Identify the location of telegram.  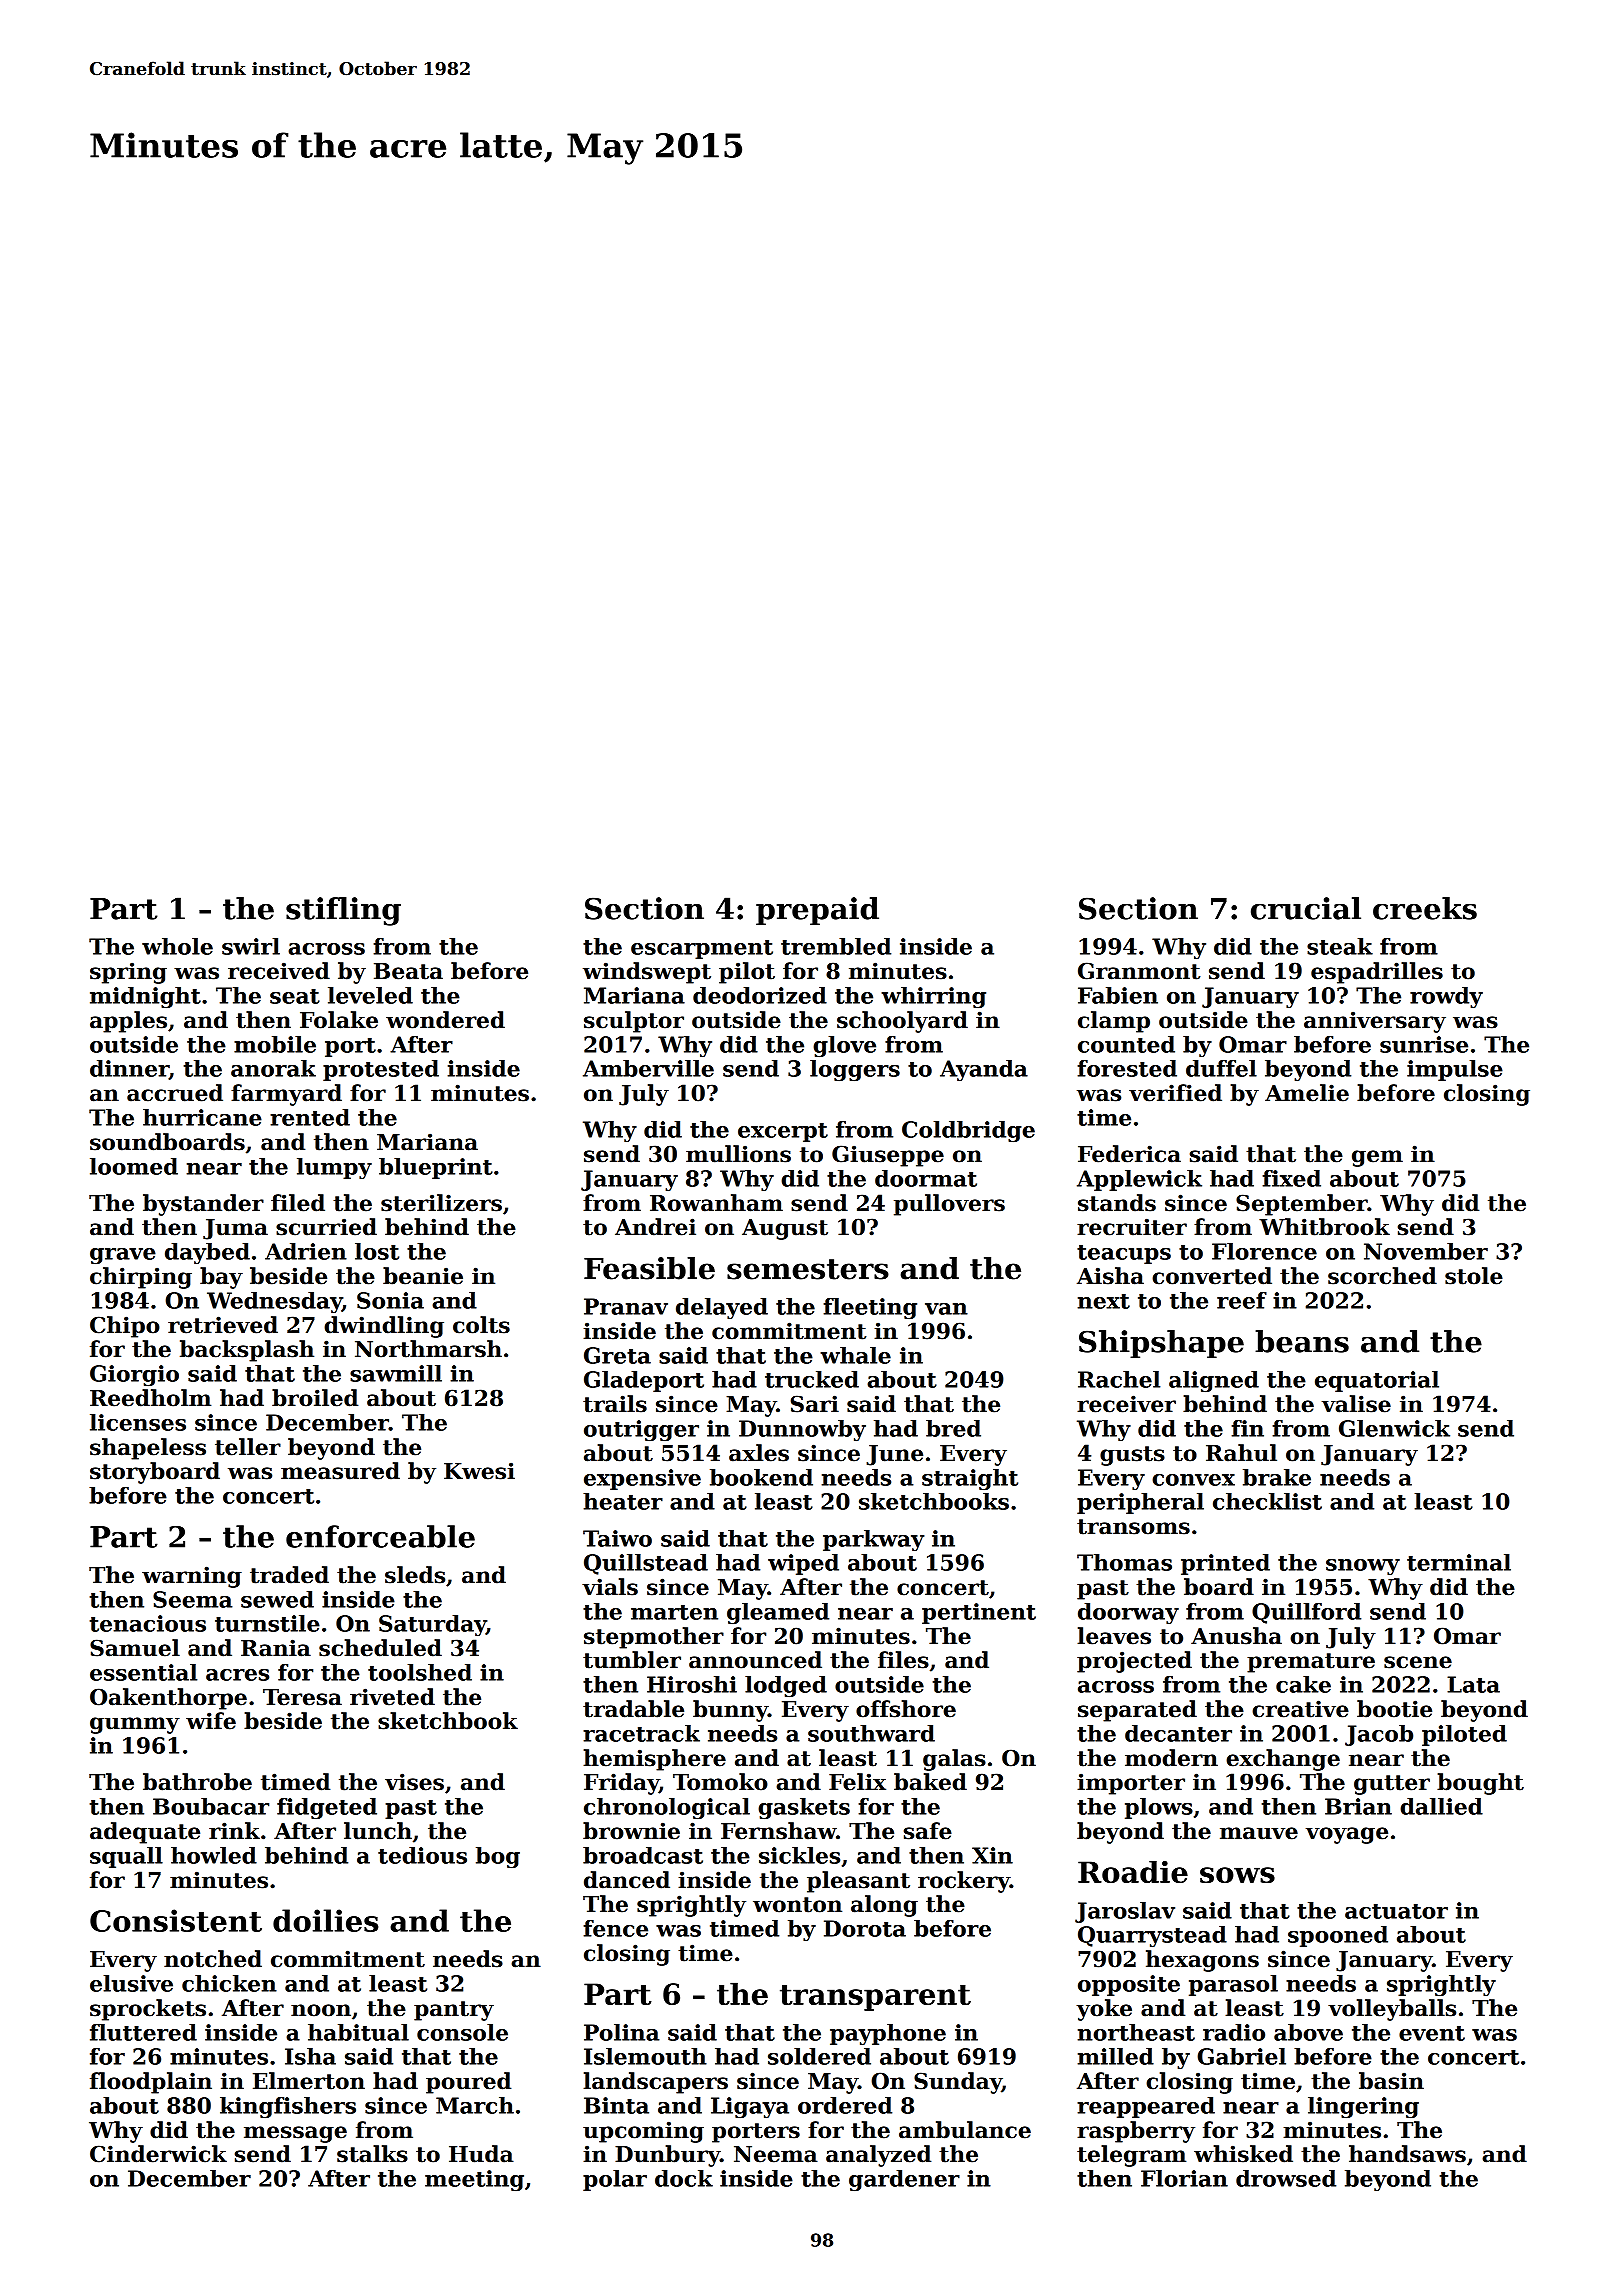
(1131, 2156).
